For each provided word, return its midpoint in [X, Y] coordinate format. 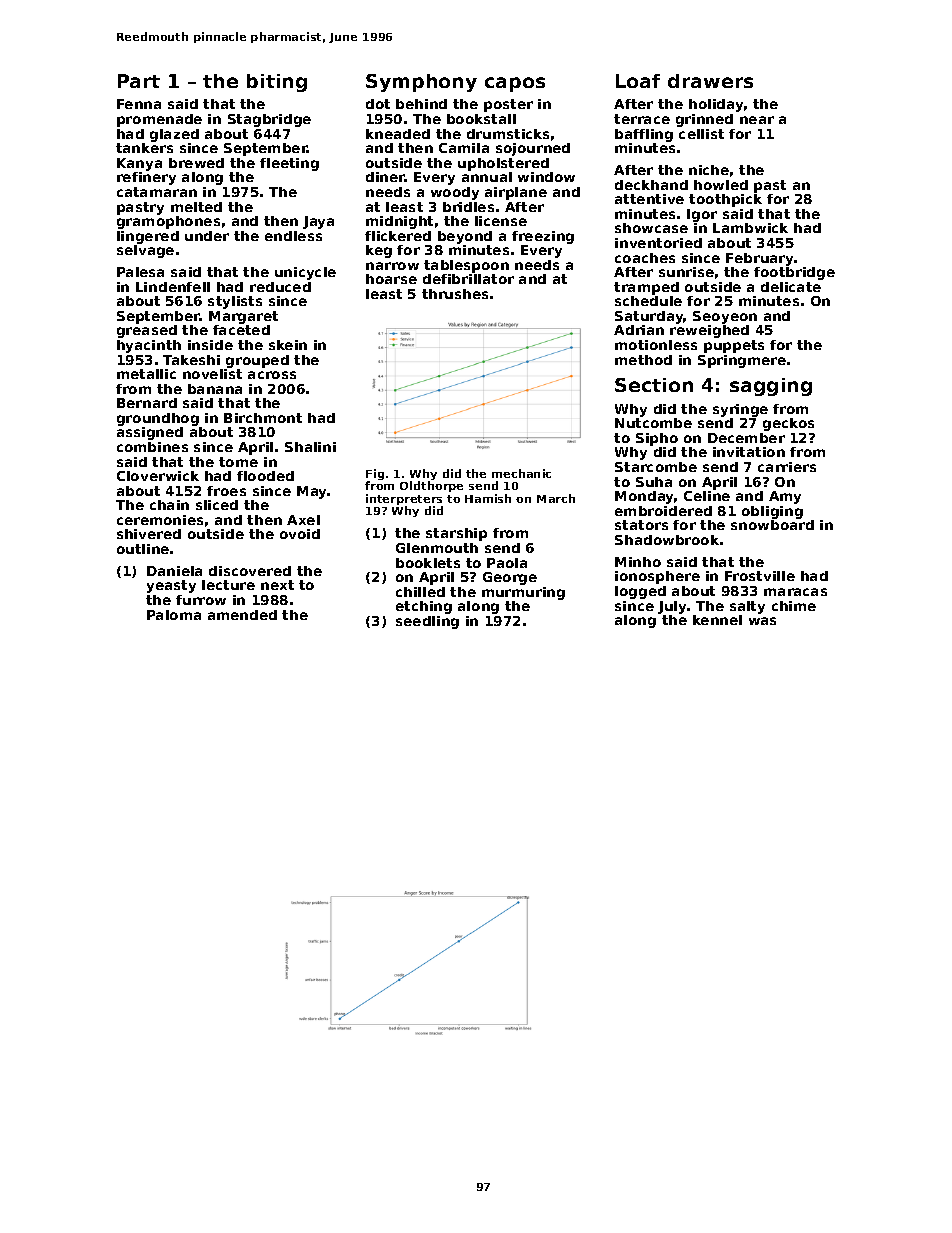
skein [288, 345]
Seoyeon [725, 317]
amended [242, 615]
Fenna [139, 104]
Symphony [421, 83]
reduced [280, 287]
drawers [710, 81]
